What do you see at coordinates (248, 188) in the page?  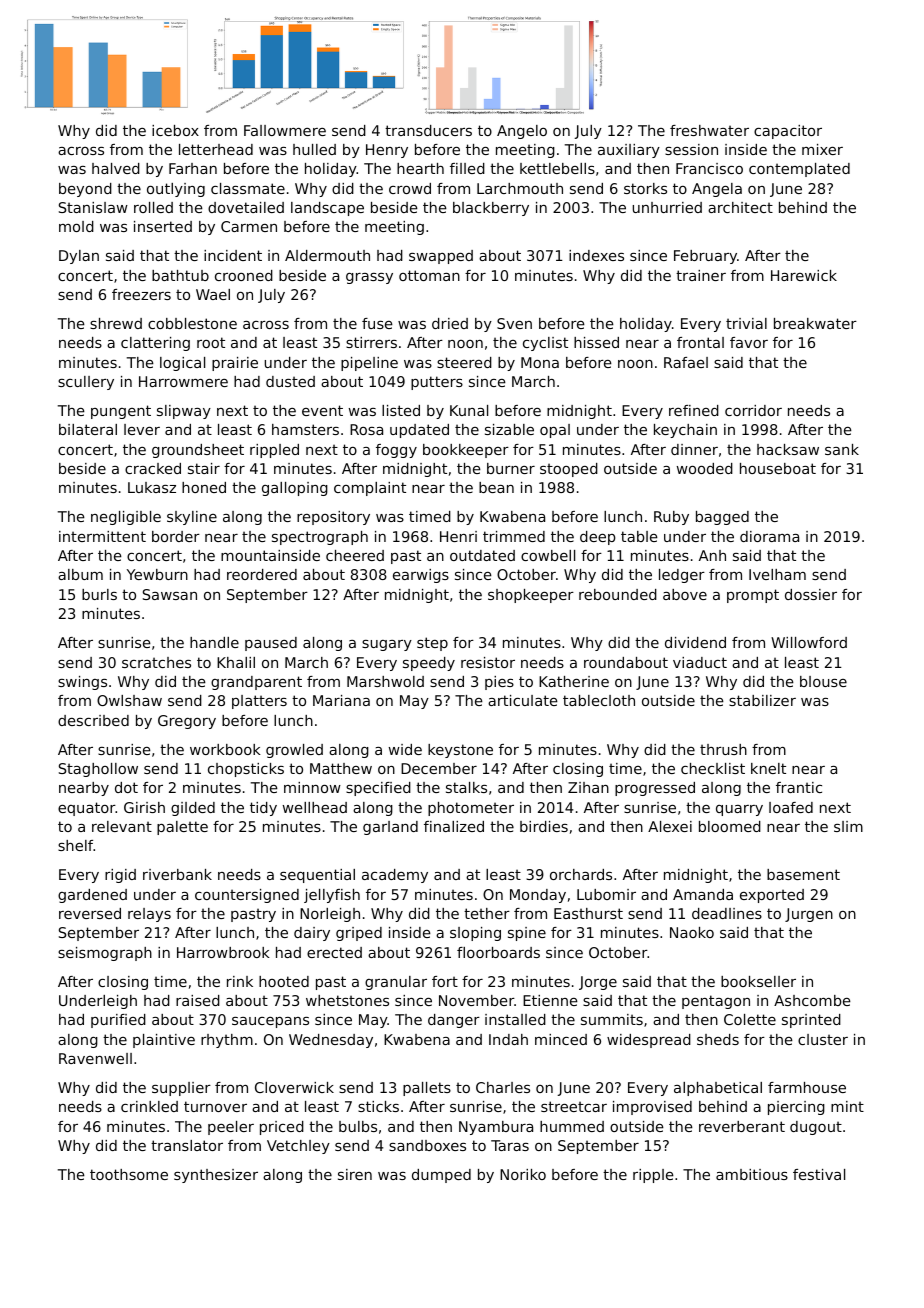 I see `classmate` at bounding box center [248, 188].
